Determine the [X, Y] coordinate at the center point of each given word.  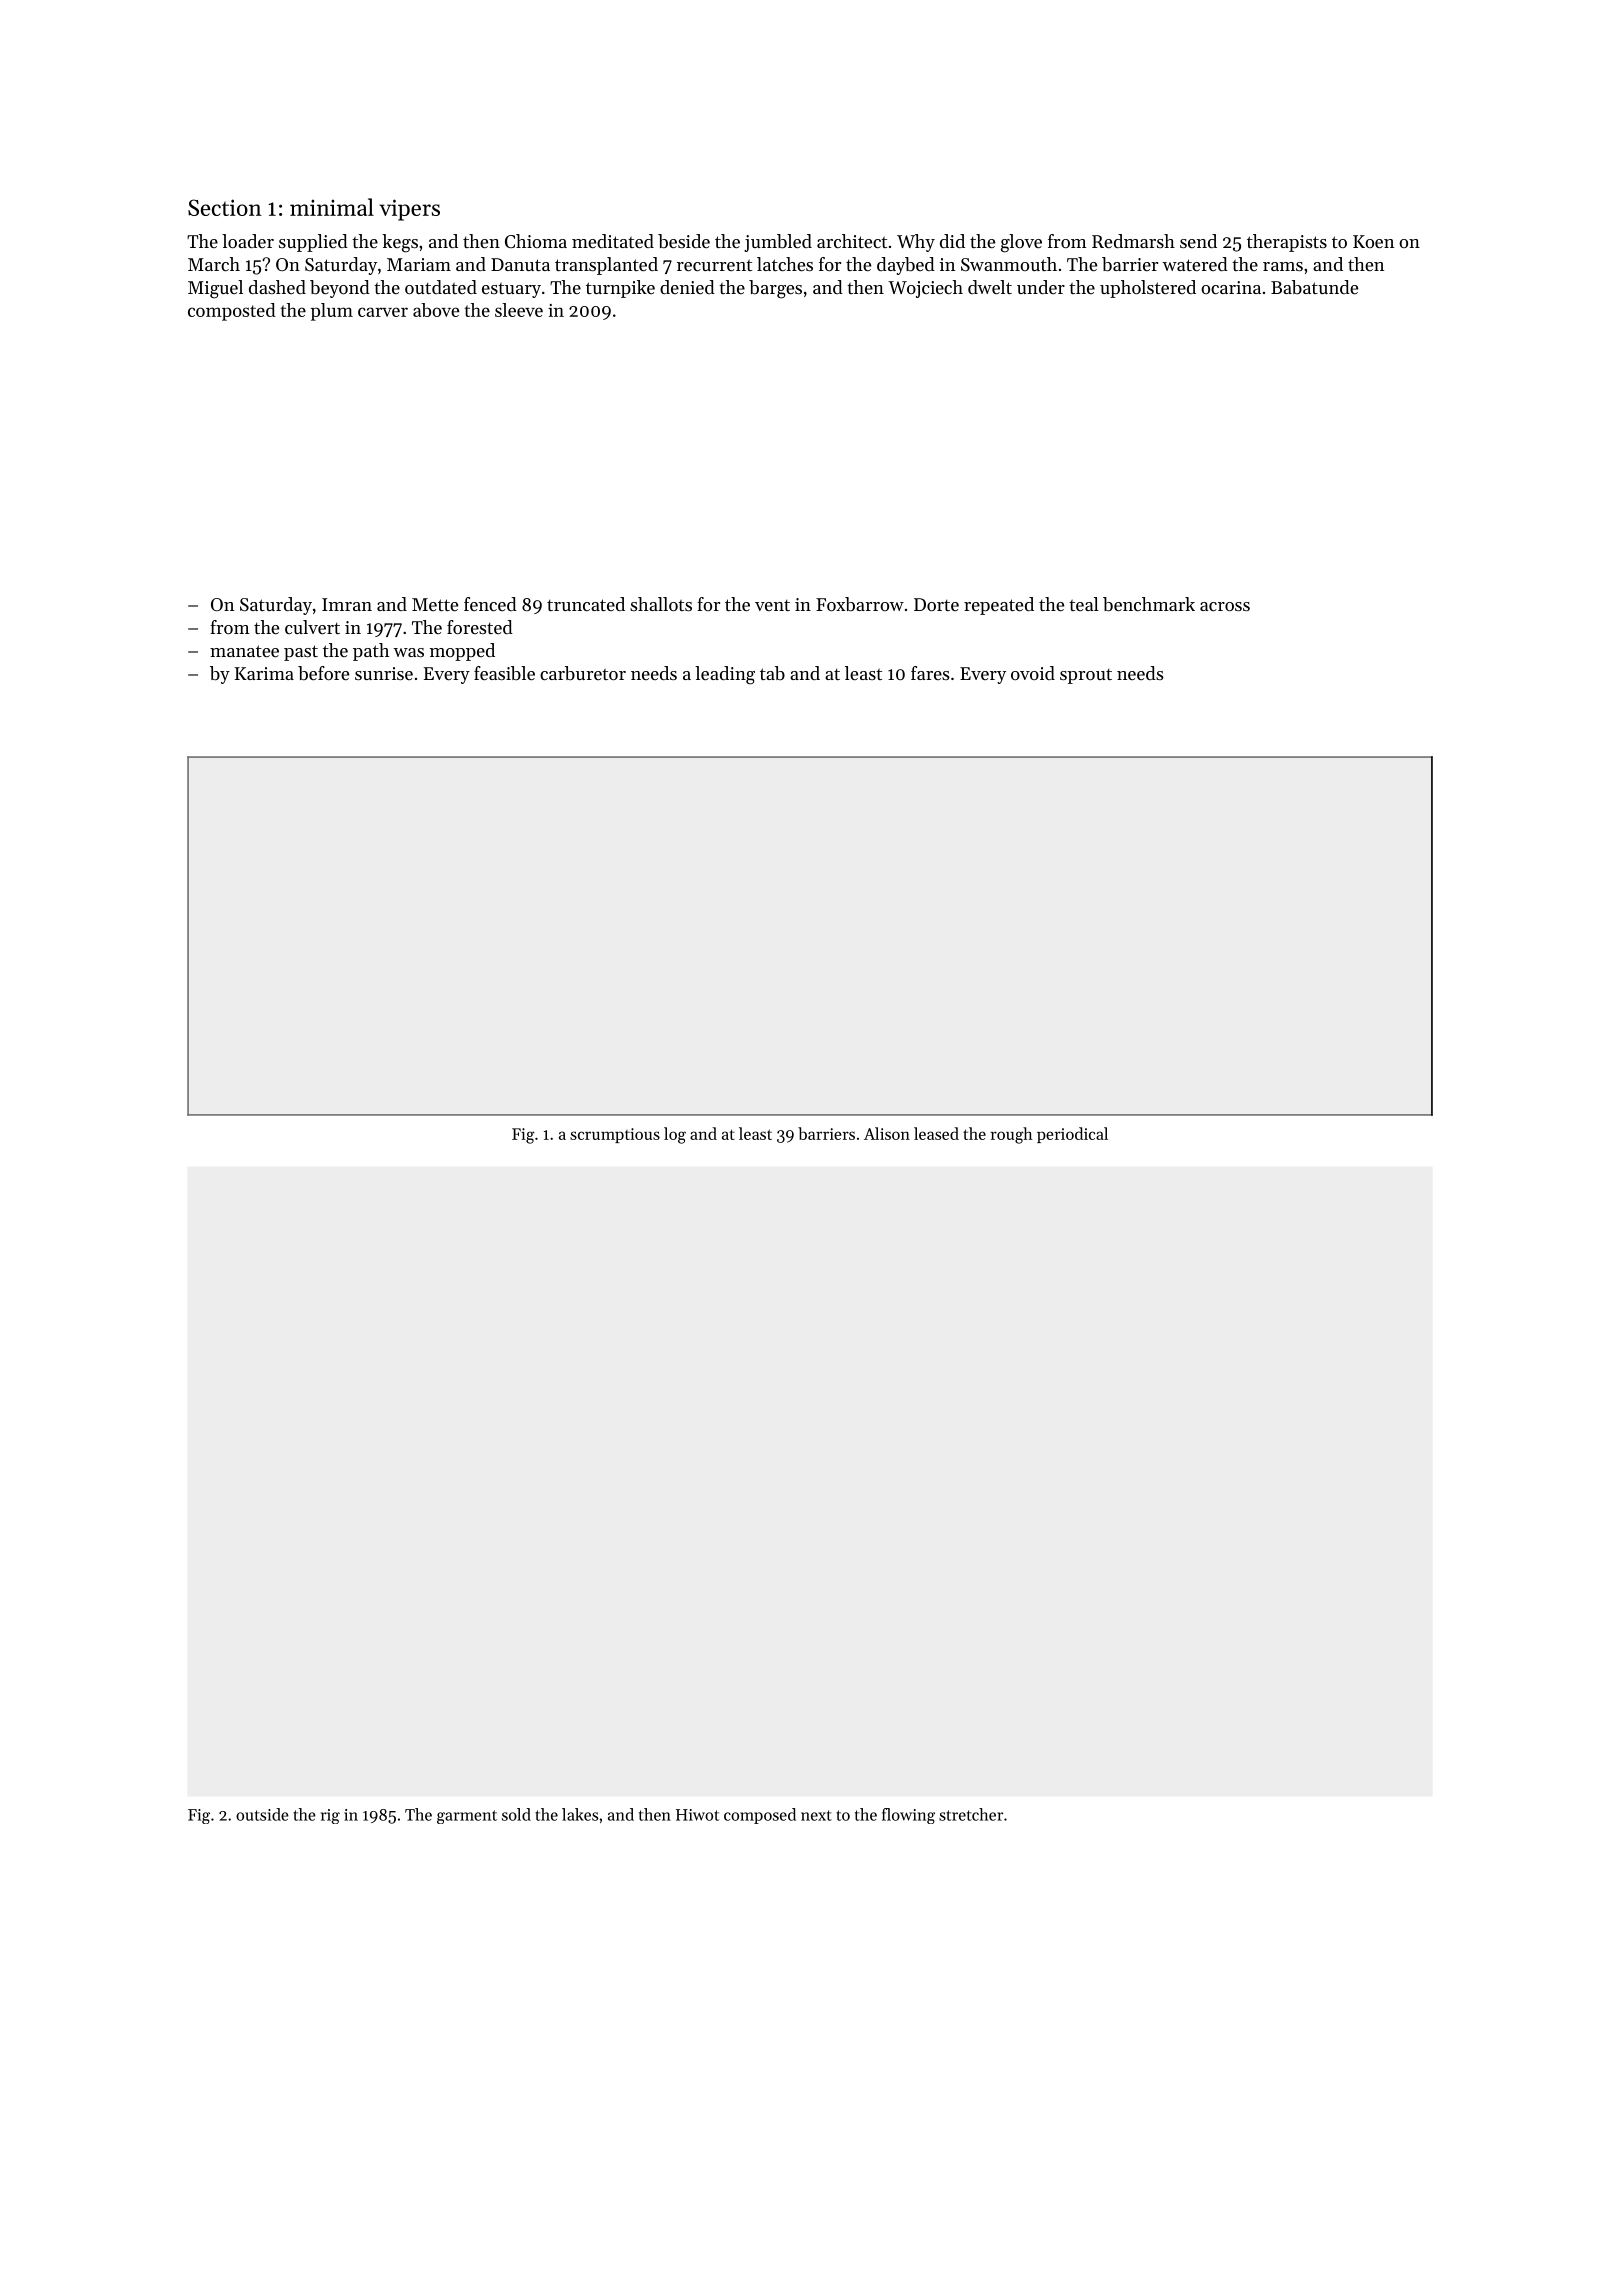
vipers [409, 210]
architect [852, 241]
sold [516, 1814]
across [1225, 606]
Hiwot [697, 1815]
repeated [999, 606]
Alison [887, 1133]
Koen [1373, 241]
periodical [1072, 1135]
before [323, 673]
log [675, 1135]
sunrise [384, 673]
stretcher [971, 1814]
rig [330, 1816]
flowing [908, 1816]
